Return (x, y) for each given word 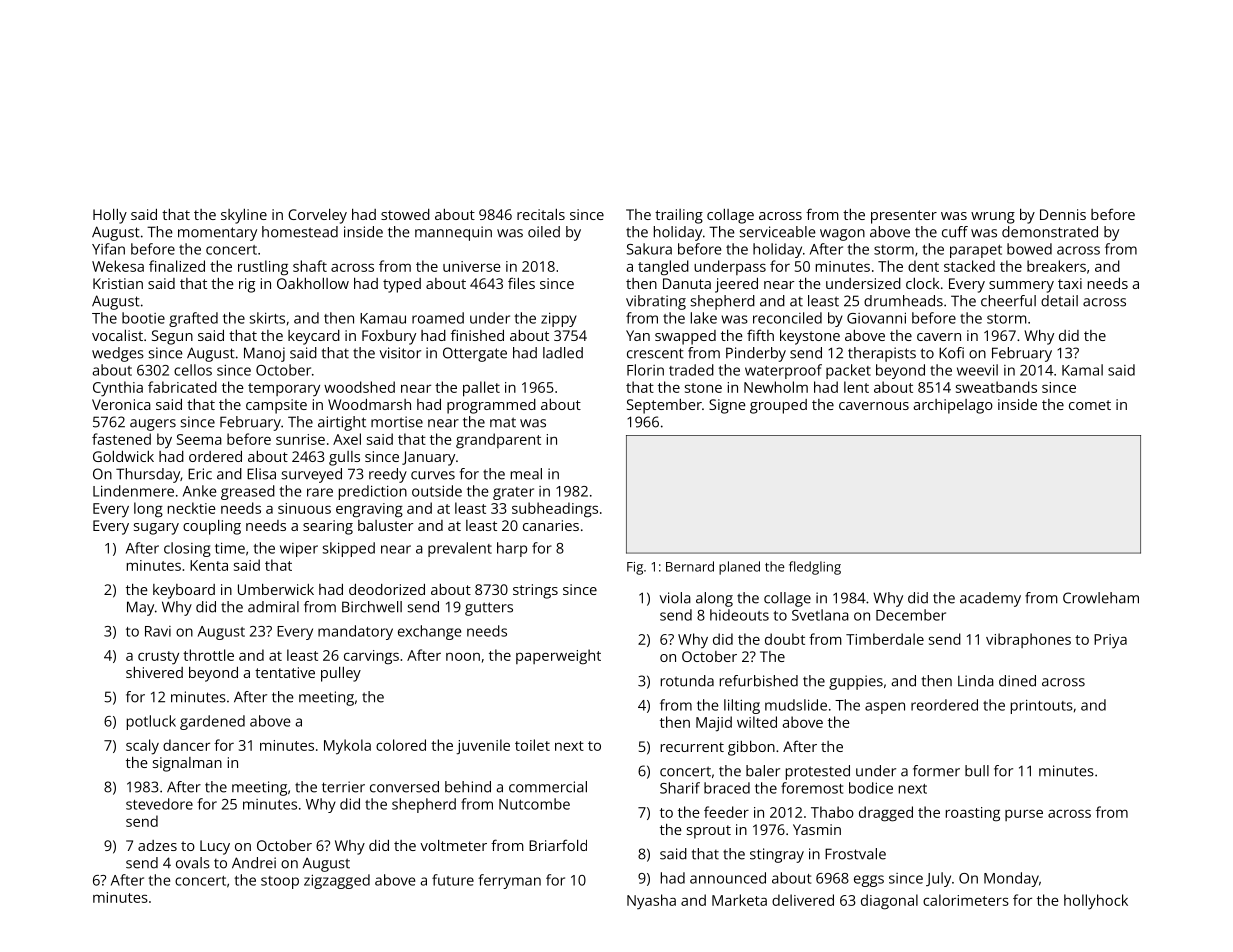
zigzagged (337, 881)
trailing (679, 216)
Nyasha (651, 902)
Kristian (118, 283)
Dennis (1063, 214)
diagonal (889, 902)
